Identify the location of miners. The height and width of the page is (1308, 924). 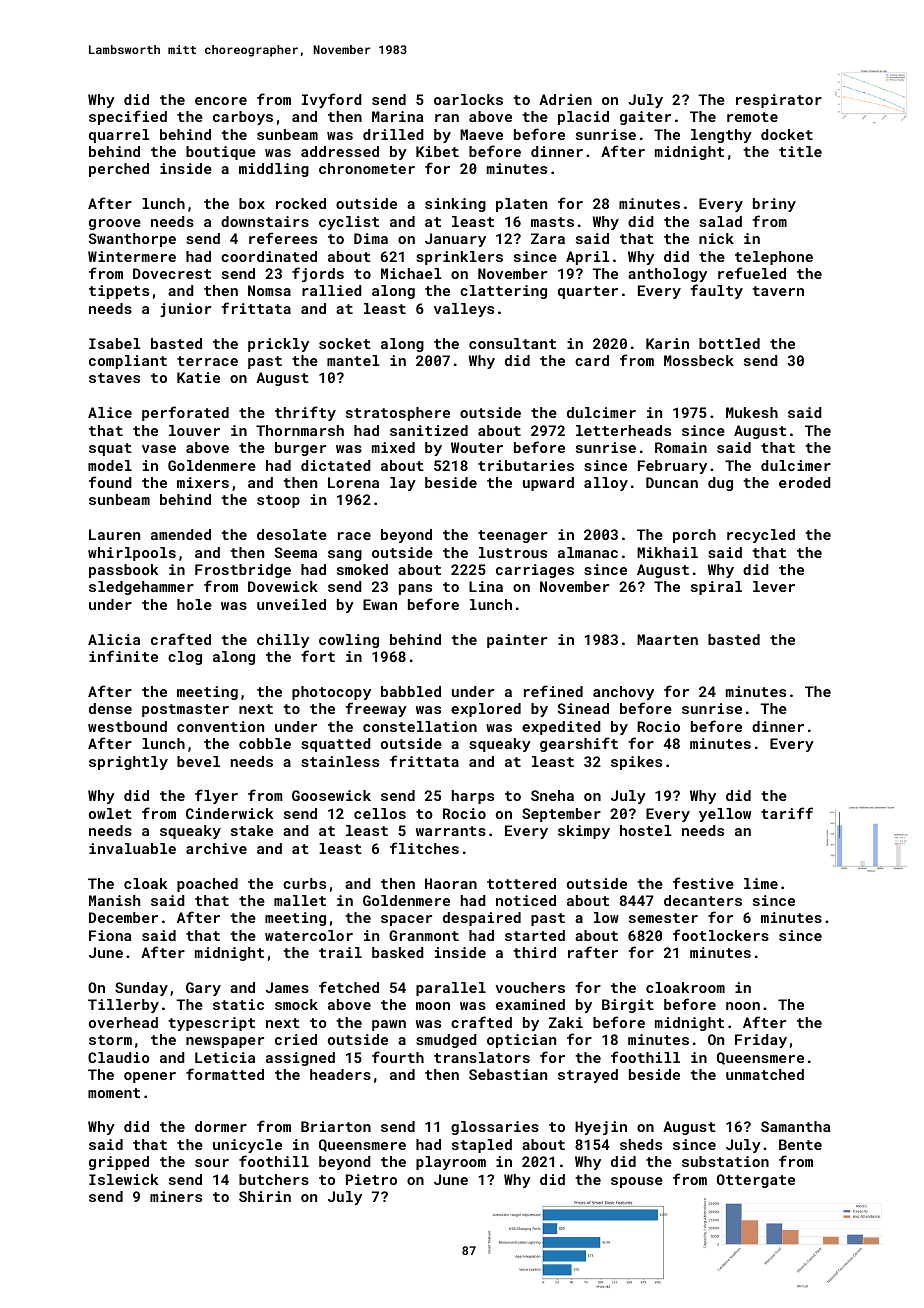
(176, 1196).
